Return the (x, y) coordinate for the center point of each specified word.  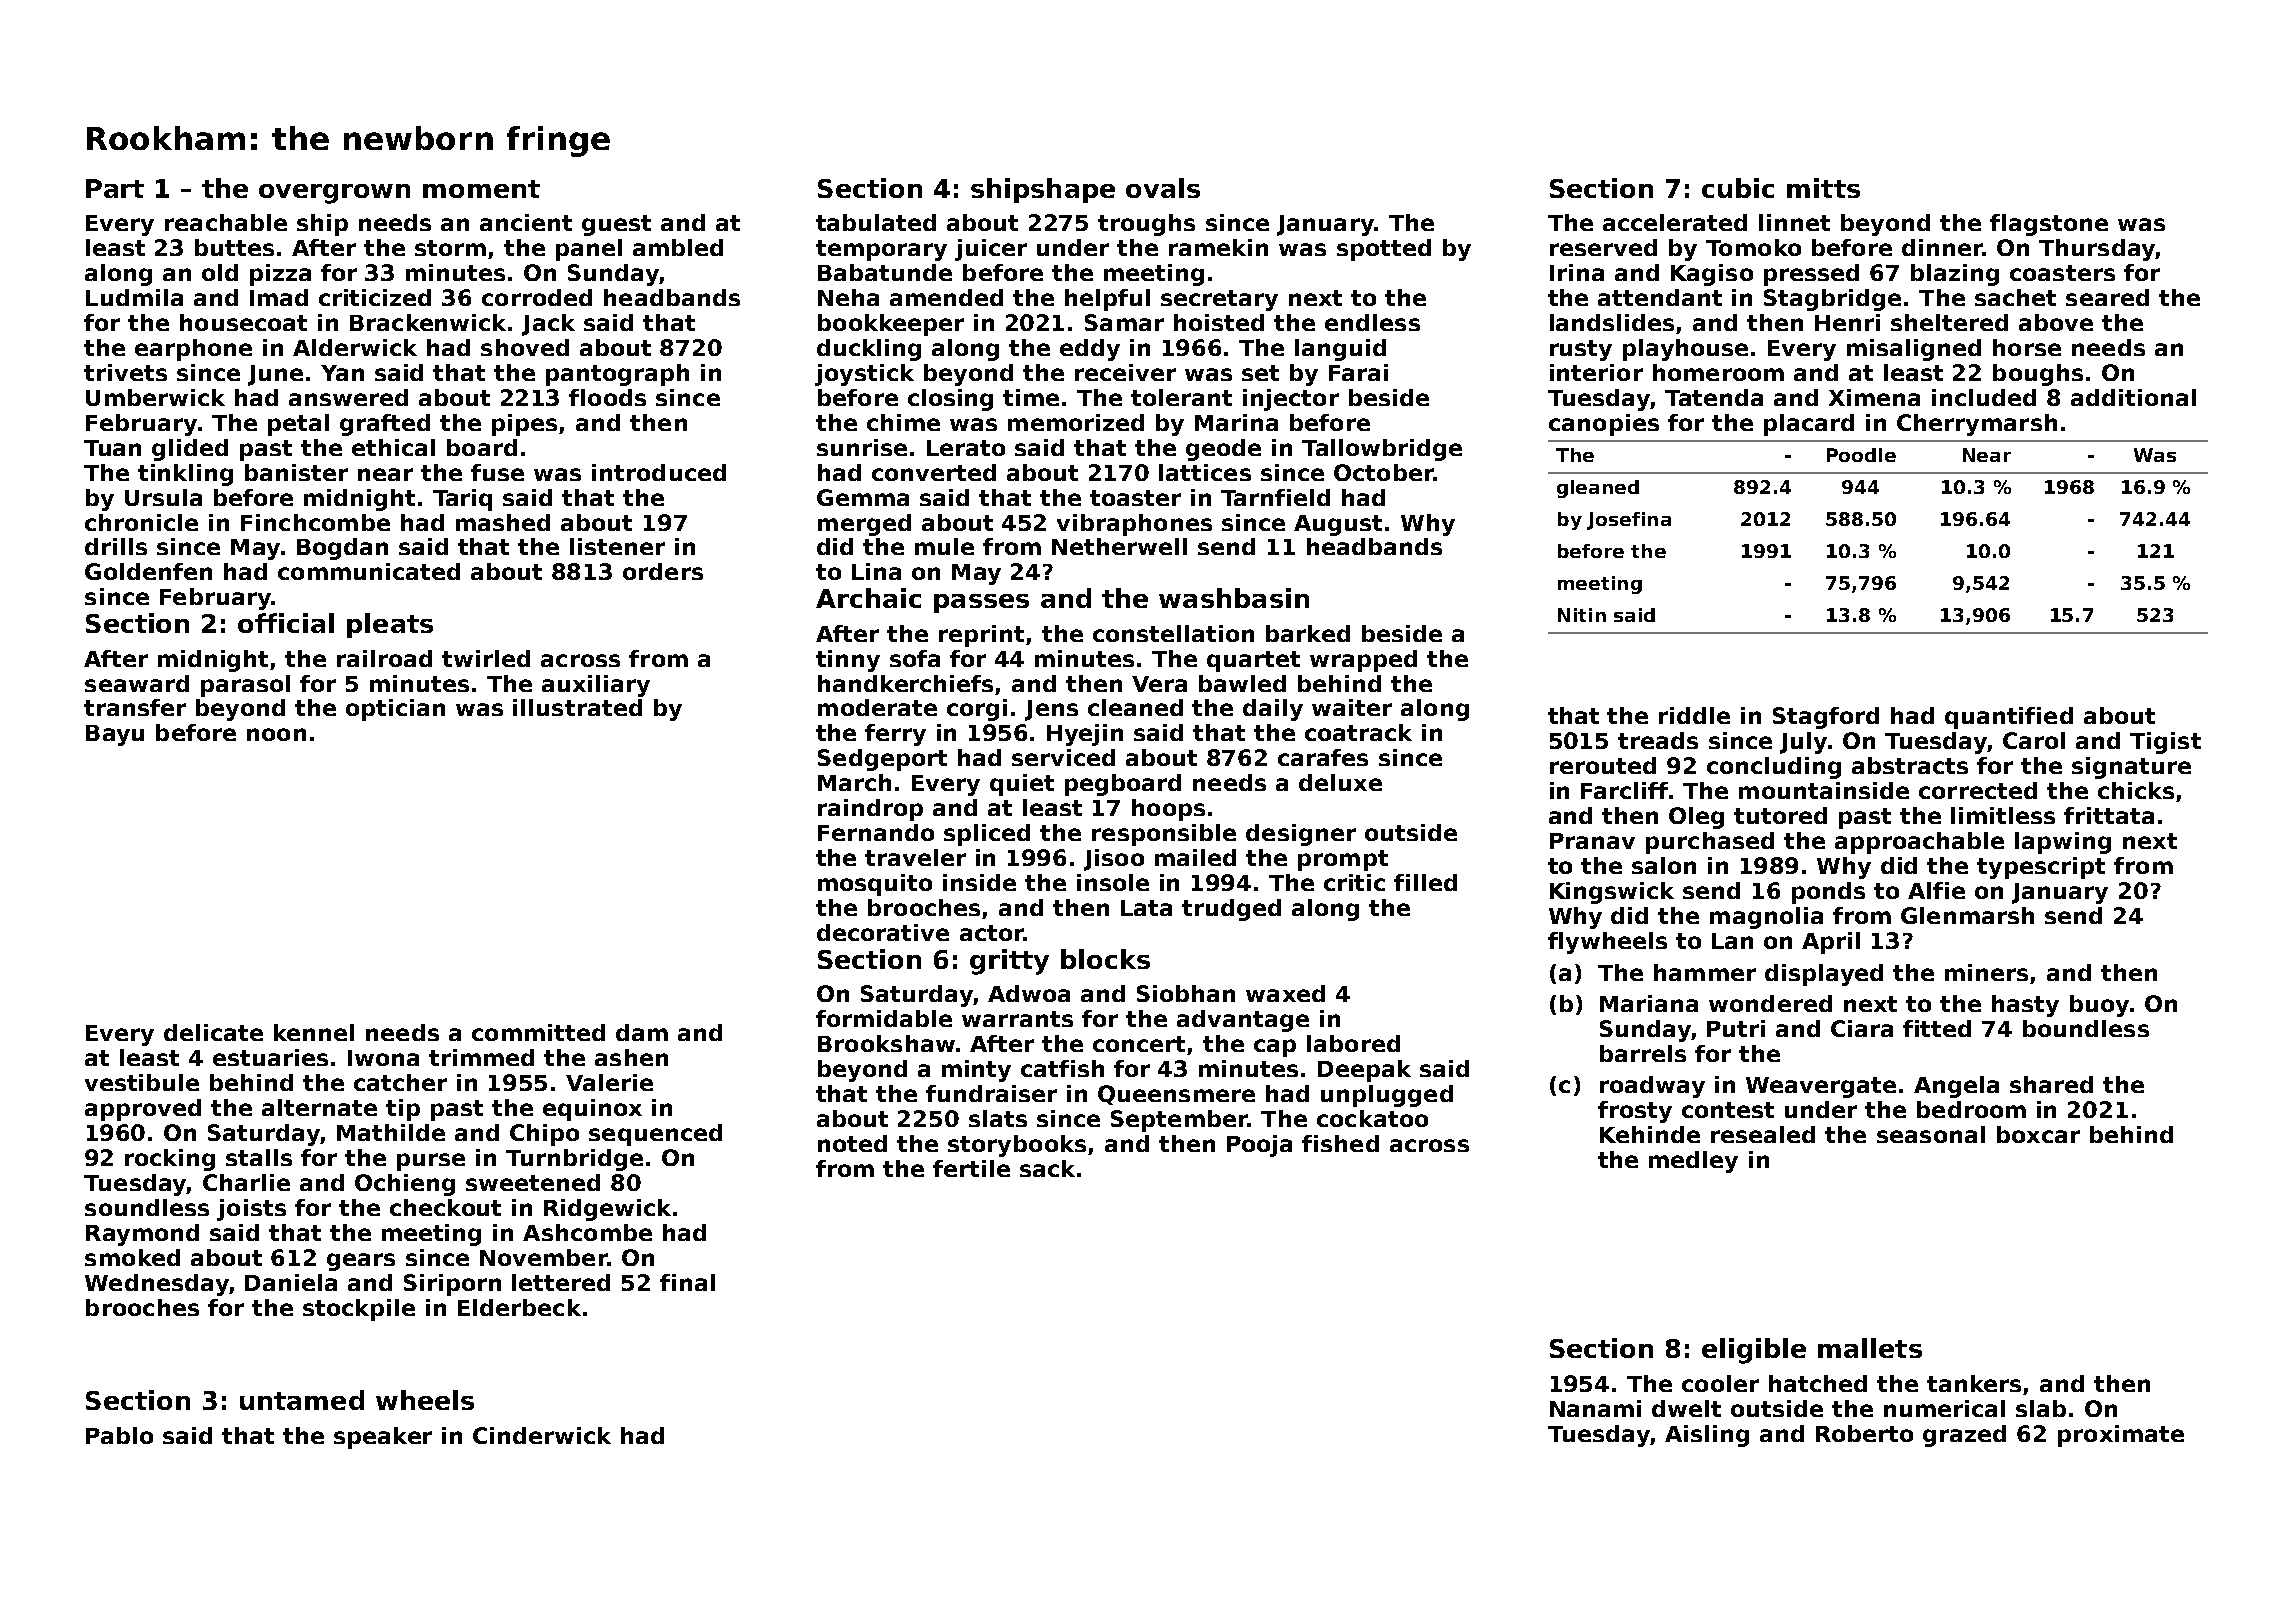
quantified (2009, 718)
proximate (2121, 1436)
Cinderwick (542, 1435)
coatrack (1358, 732)
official (286, 623)
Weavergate (1821, 1087)
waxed (1285, 993)
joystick (864, 375)
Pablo (119, 1435)
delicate (213, 1032)
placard (1809, 425)
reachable (226, 222)
